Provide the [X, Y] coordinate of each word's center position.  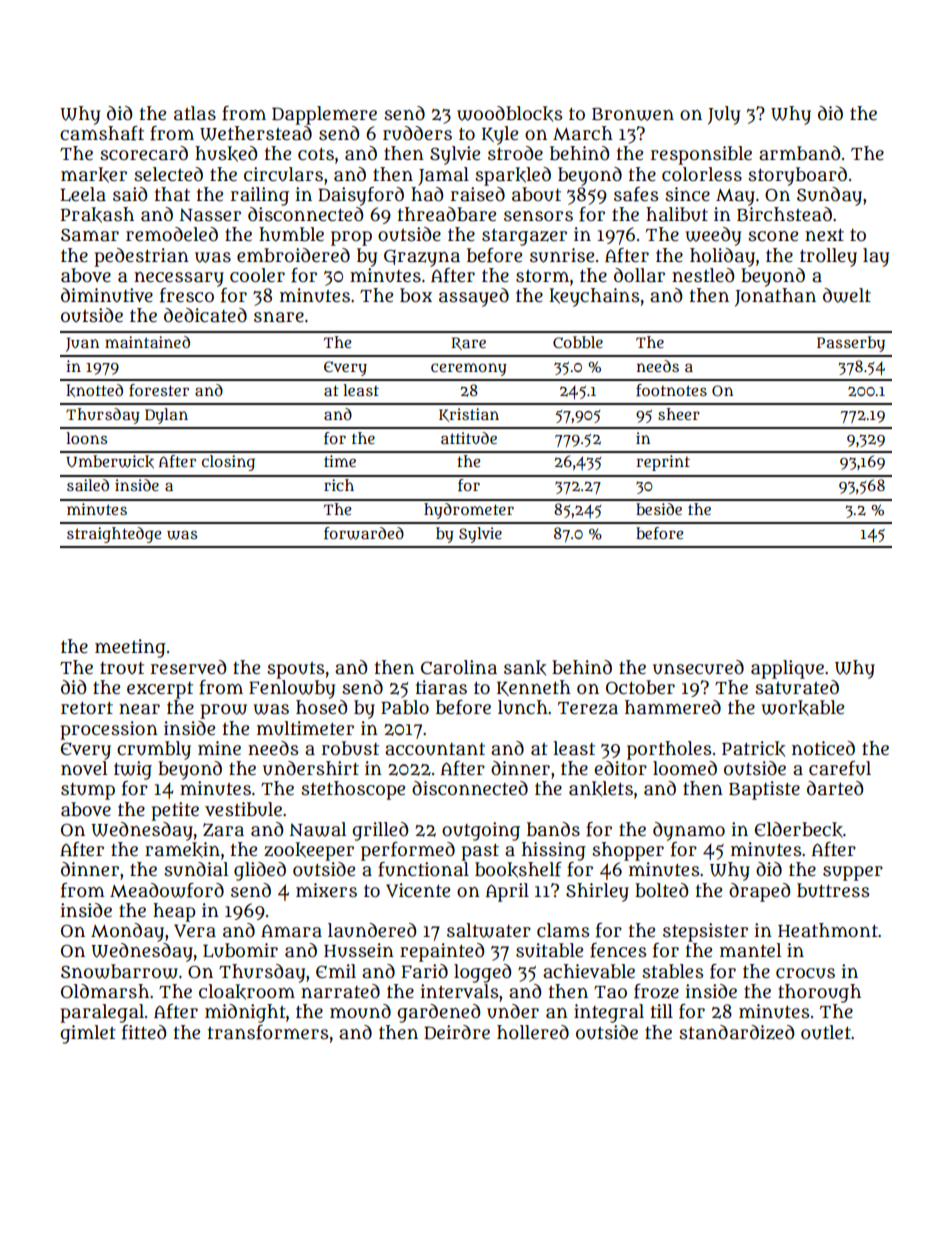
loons [86, 438]
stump [88, 791]
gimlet [88, 1034]
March [583, 133]
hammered [673, 707]
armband [799, 153]
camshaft [102, 133]
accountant [435, 749]
